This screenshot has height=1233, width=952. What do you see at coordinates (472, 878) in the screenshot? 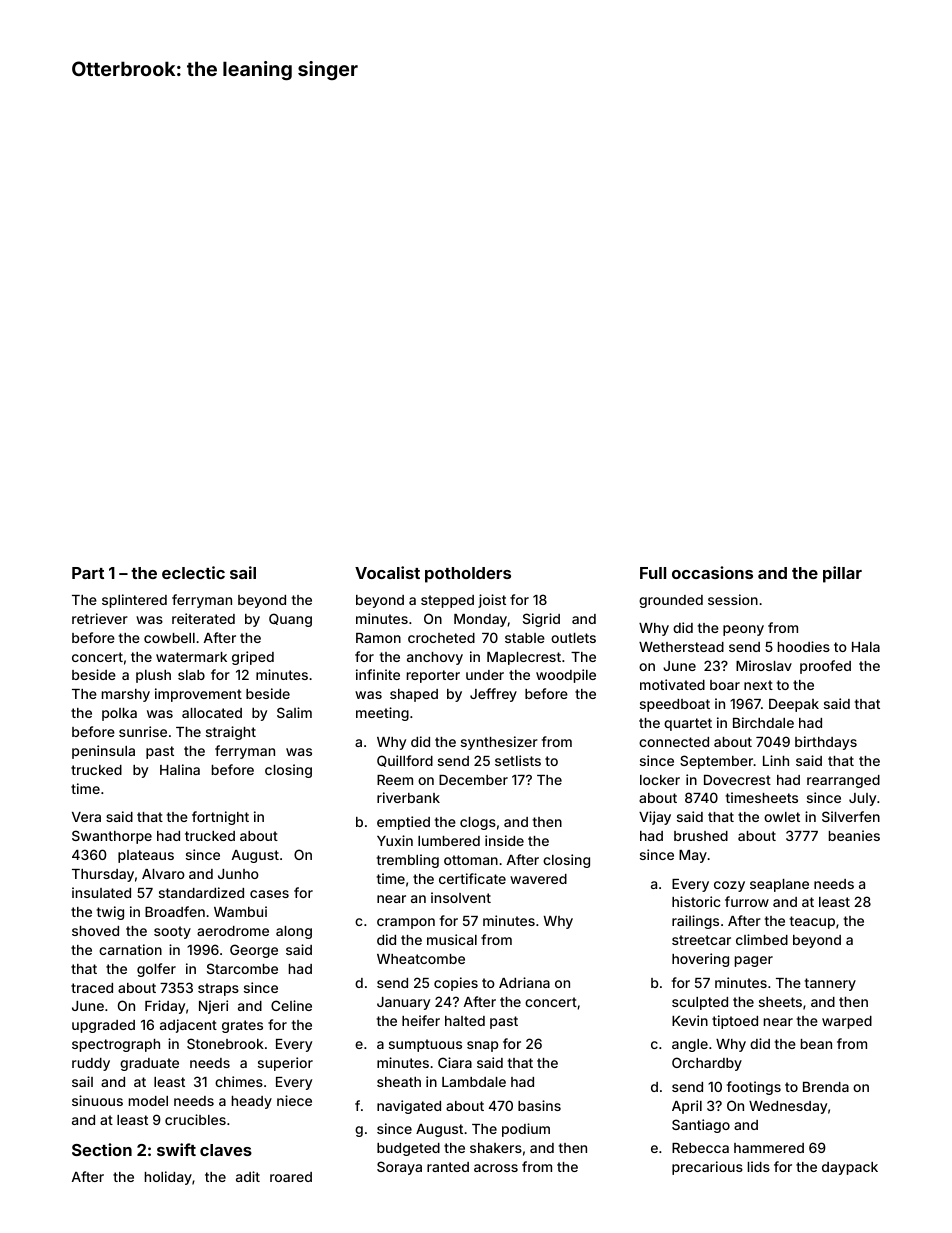
I see `certificate` at bounding box center [472, 878].
